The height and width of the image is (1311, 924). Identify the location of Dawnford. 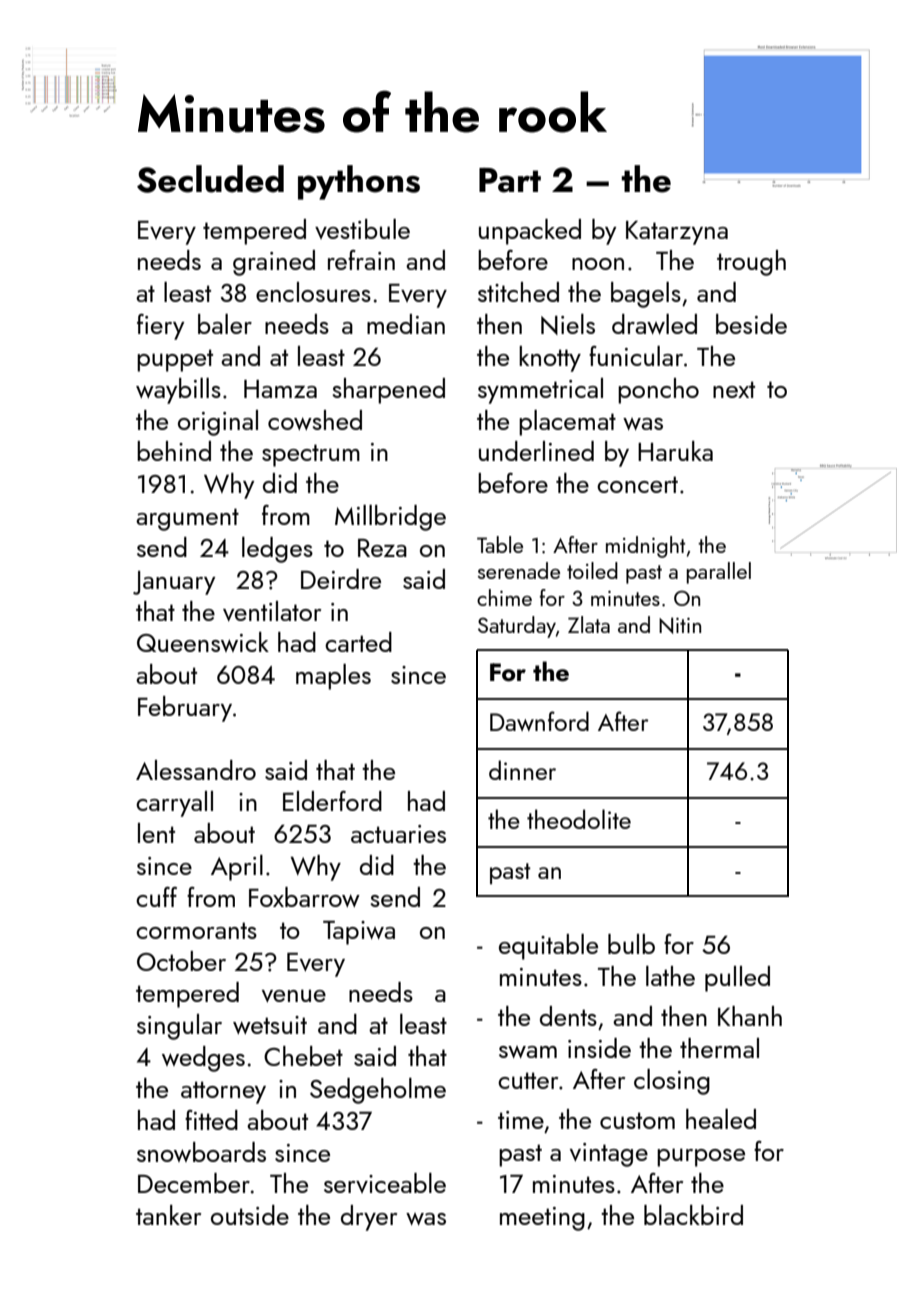
(539, 721).
